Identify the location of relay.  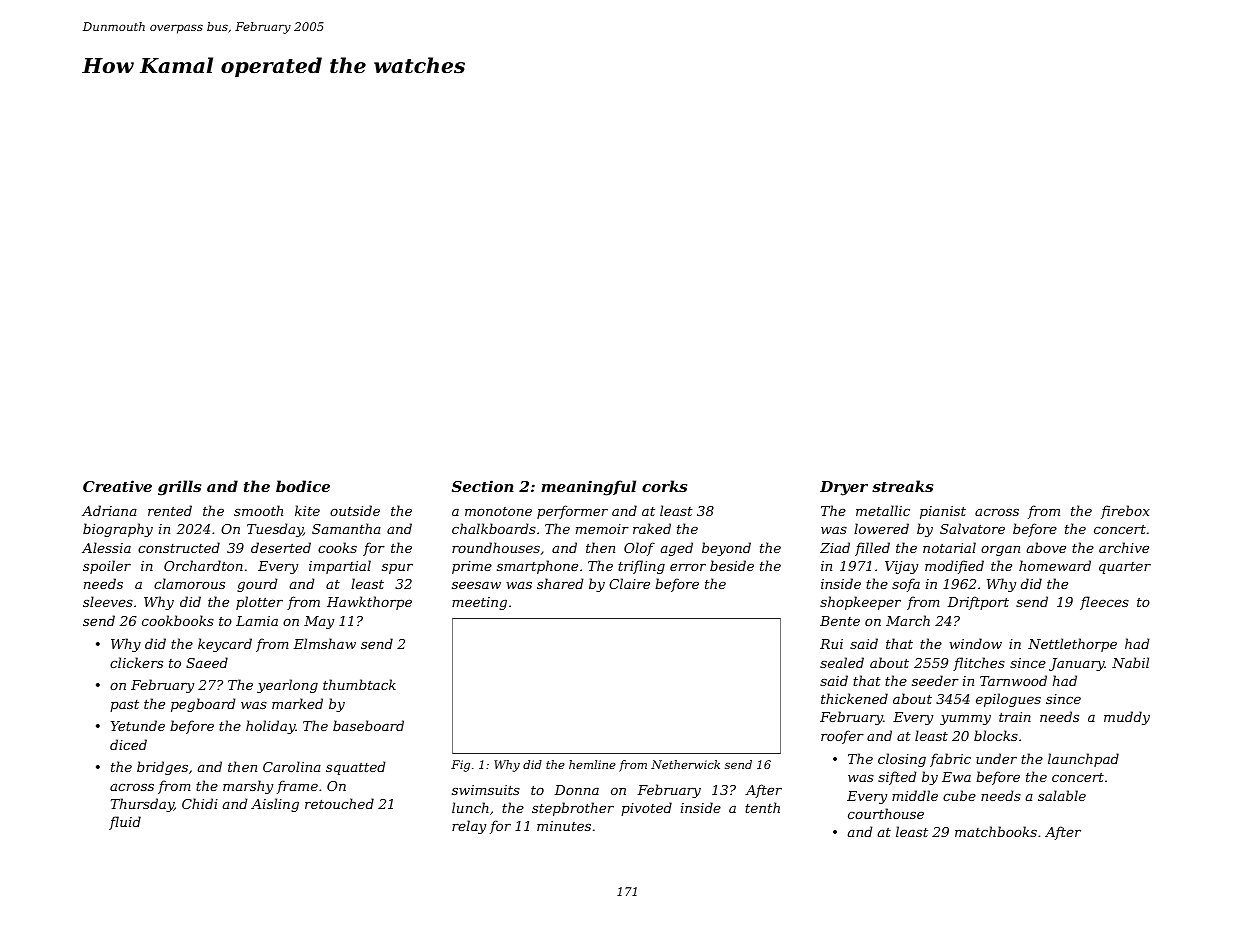
(469, 827).
